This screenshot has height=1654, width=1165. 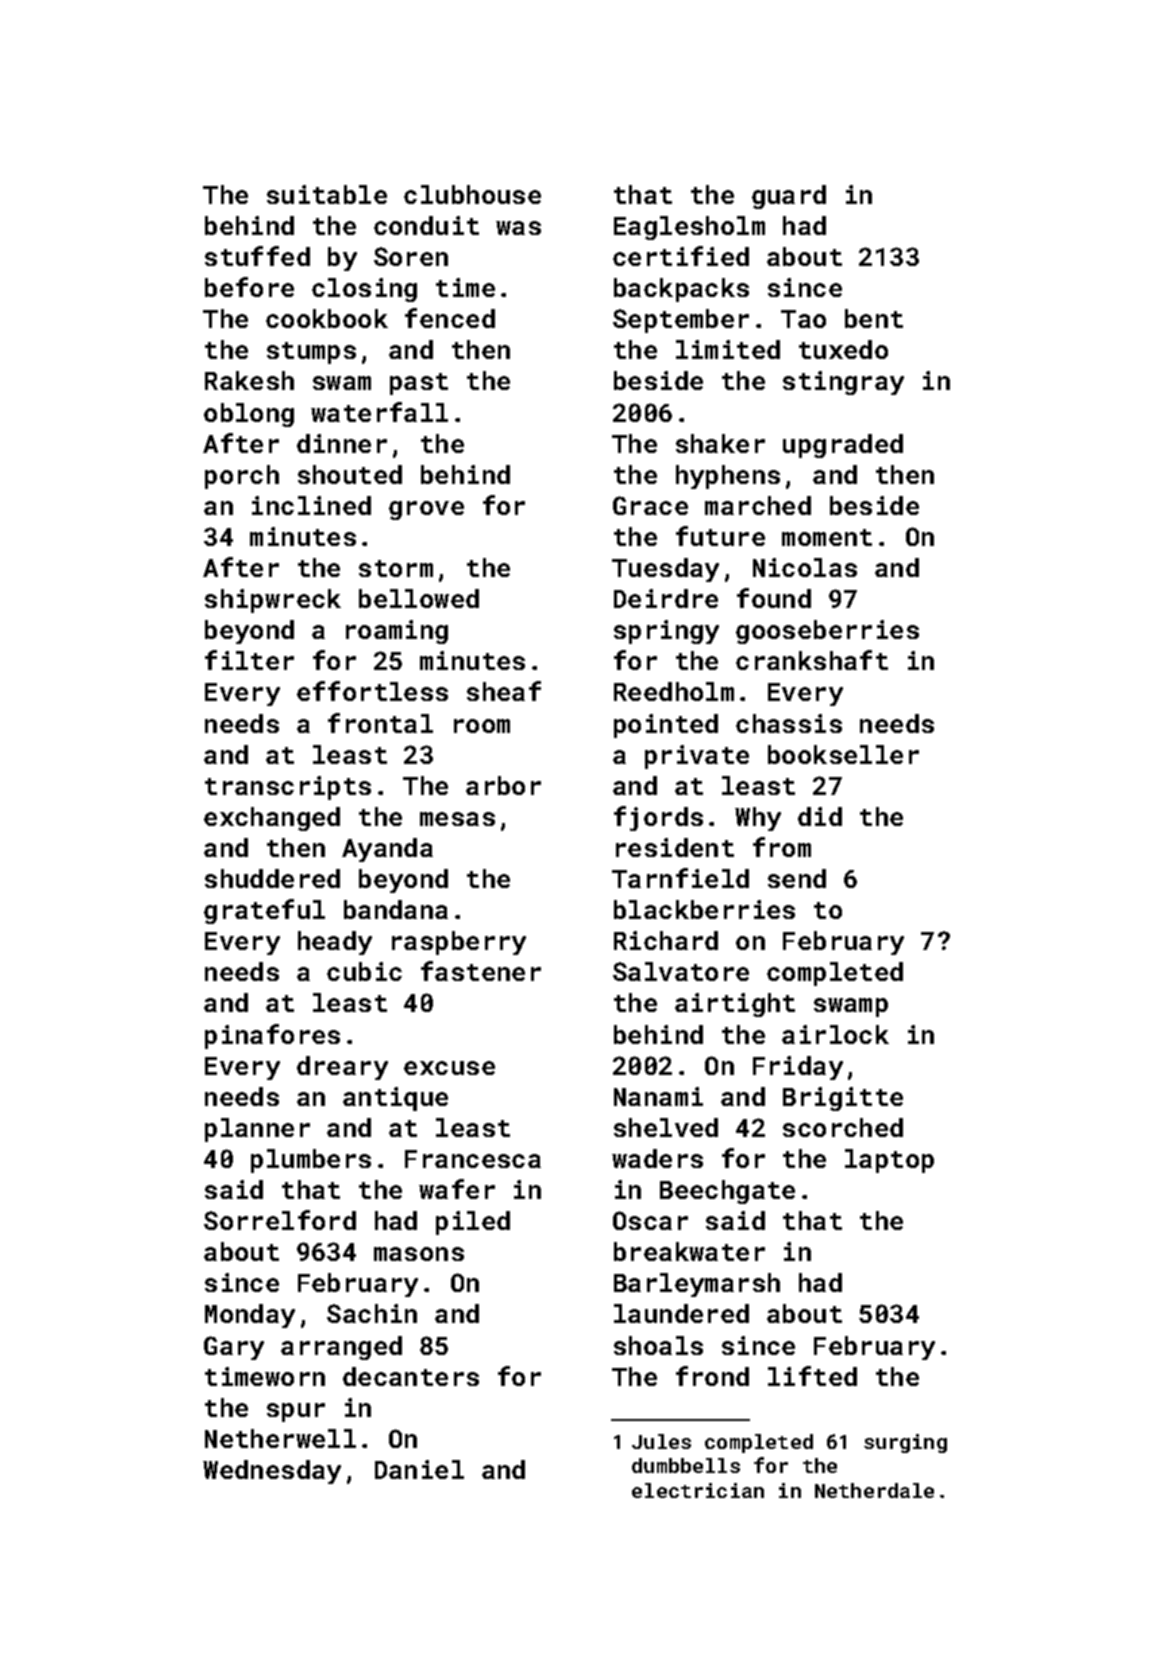 I want to click on guard, so click(x=789, y=197).
